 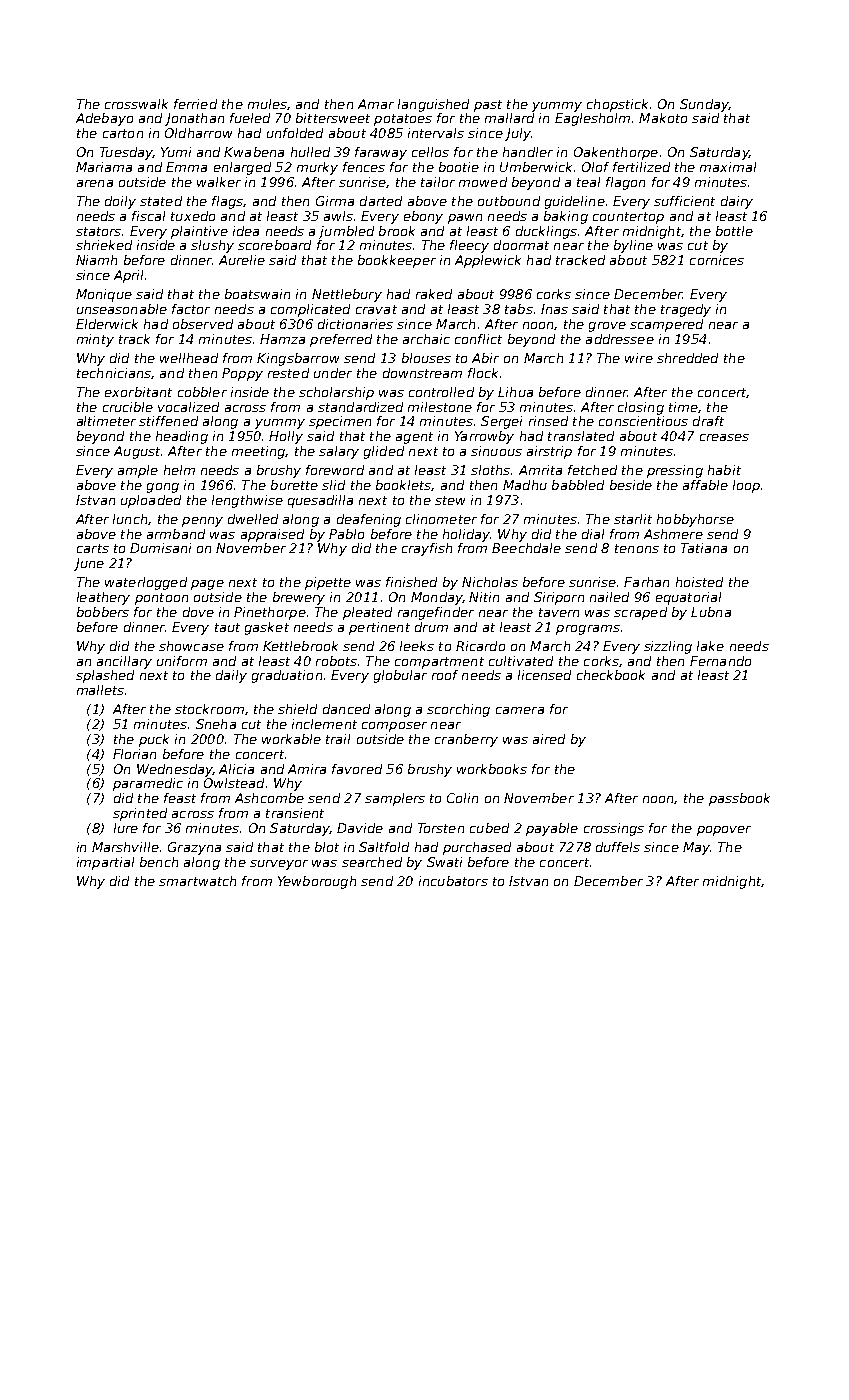 What do you see at coordinates (333, 485) in the image?
I see `slid` at bounding box center [333, 485].
